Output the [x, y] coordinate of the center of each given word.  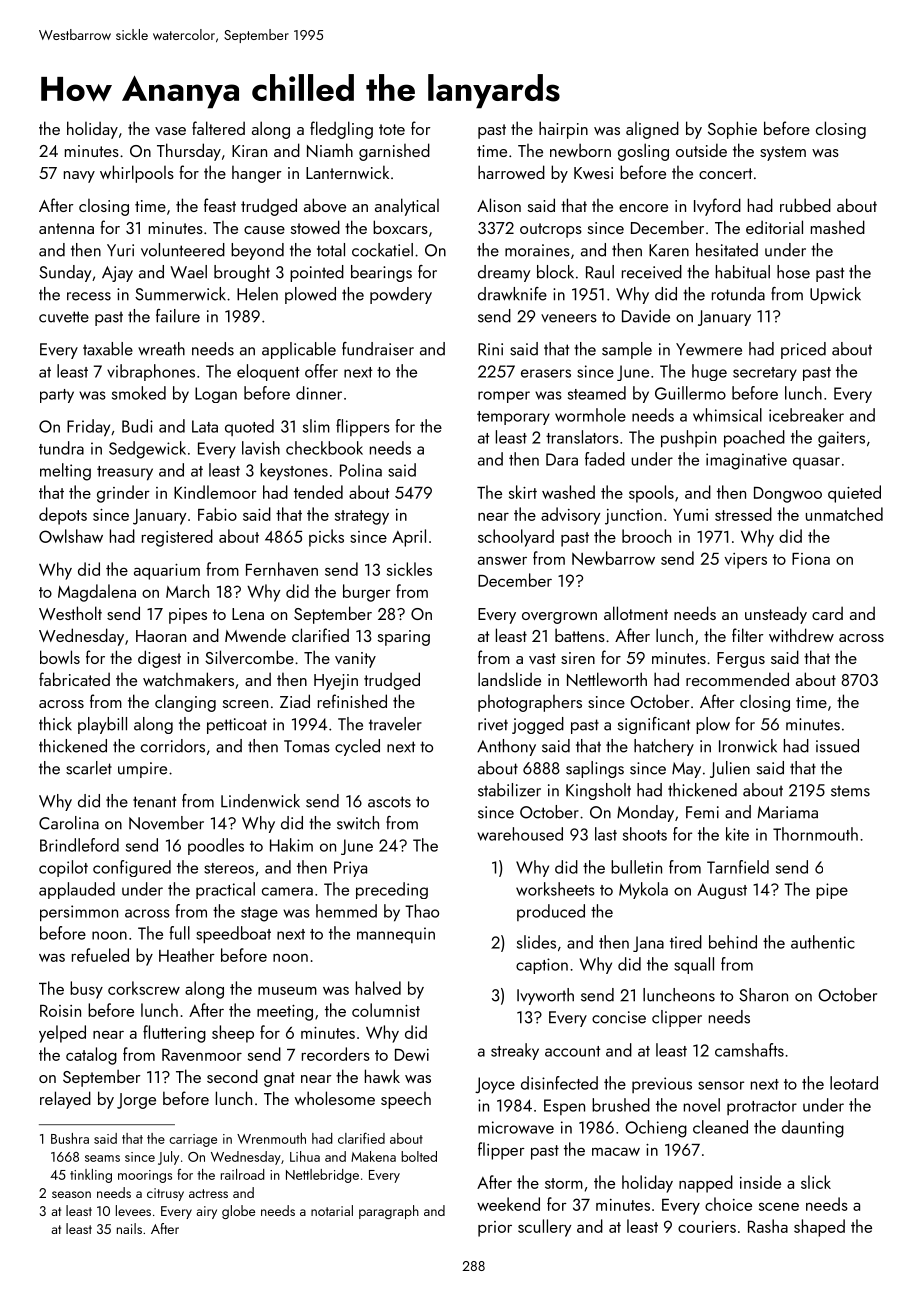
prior [495, 1229]
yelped [62, 1034]
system [783, 153]
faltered [218, 128]
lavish [261, 448]
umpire [142, 770]
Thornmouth [815, 834]
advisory [570, 516]
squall [694, 965]
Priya [350, 869]
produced [551, 912]
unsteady [776, 615]
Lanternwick [347, 172]
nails [129, 1228]
